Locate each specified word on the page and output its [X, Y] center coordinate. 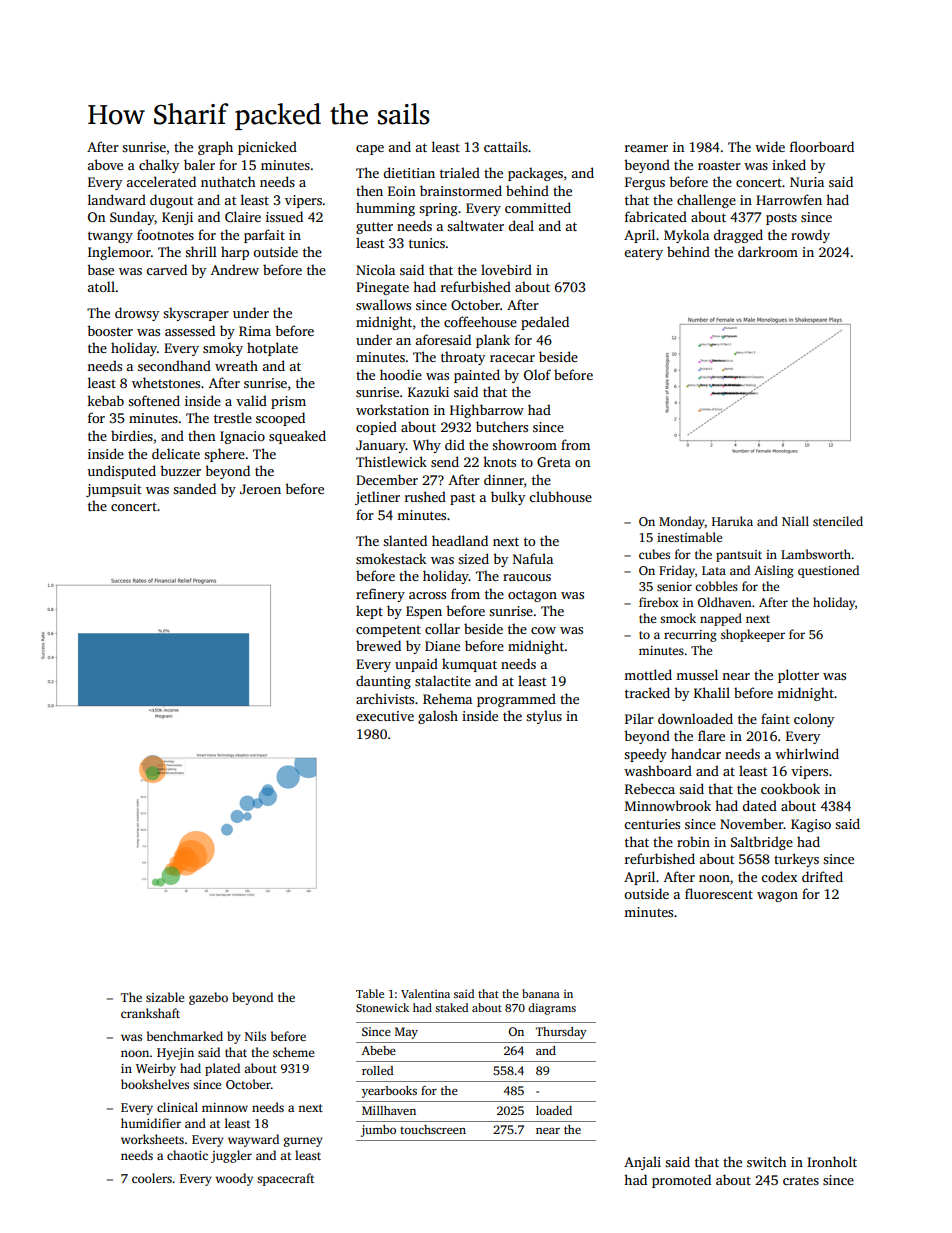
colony [814, 720]
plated [222, 1069]
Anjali [642, 1163]
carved [166, 269]
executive [385, 716]
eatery [643, 254]
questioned [828, 571]
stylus [544, 717]
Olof [537, 374]
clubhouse [560, 496]
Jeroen [260, 489]
